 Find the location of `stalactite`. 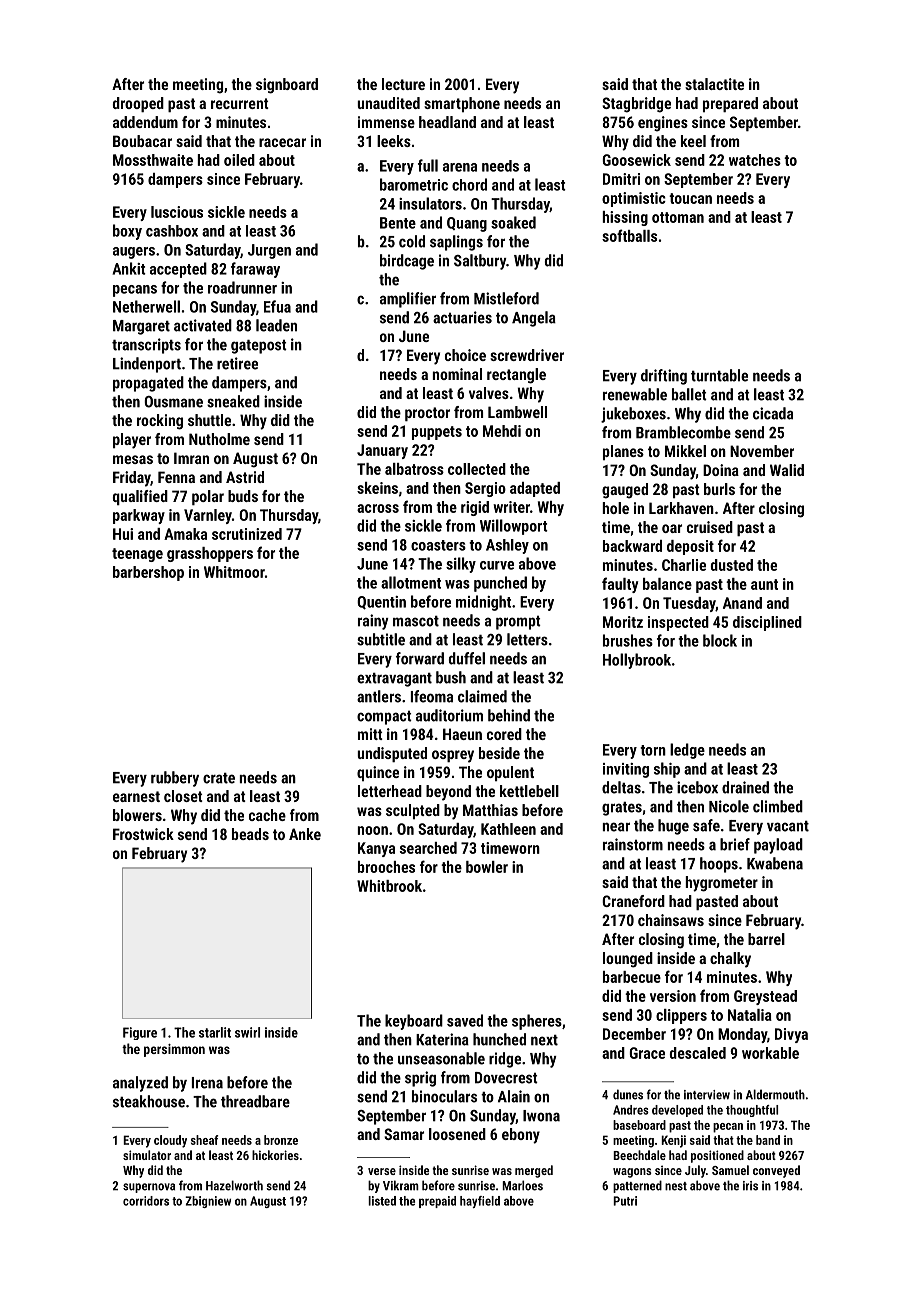

stalactite is located at coordinates (714, 84).
